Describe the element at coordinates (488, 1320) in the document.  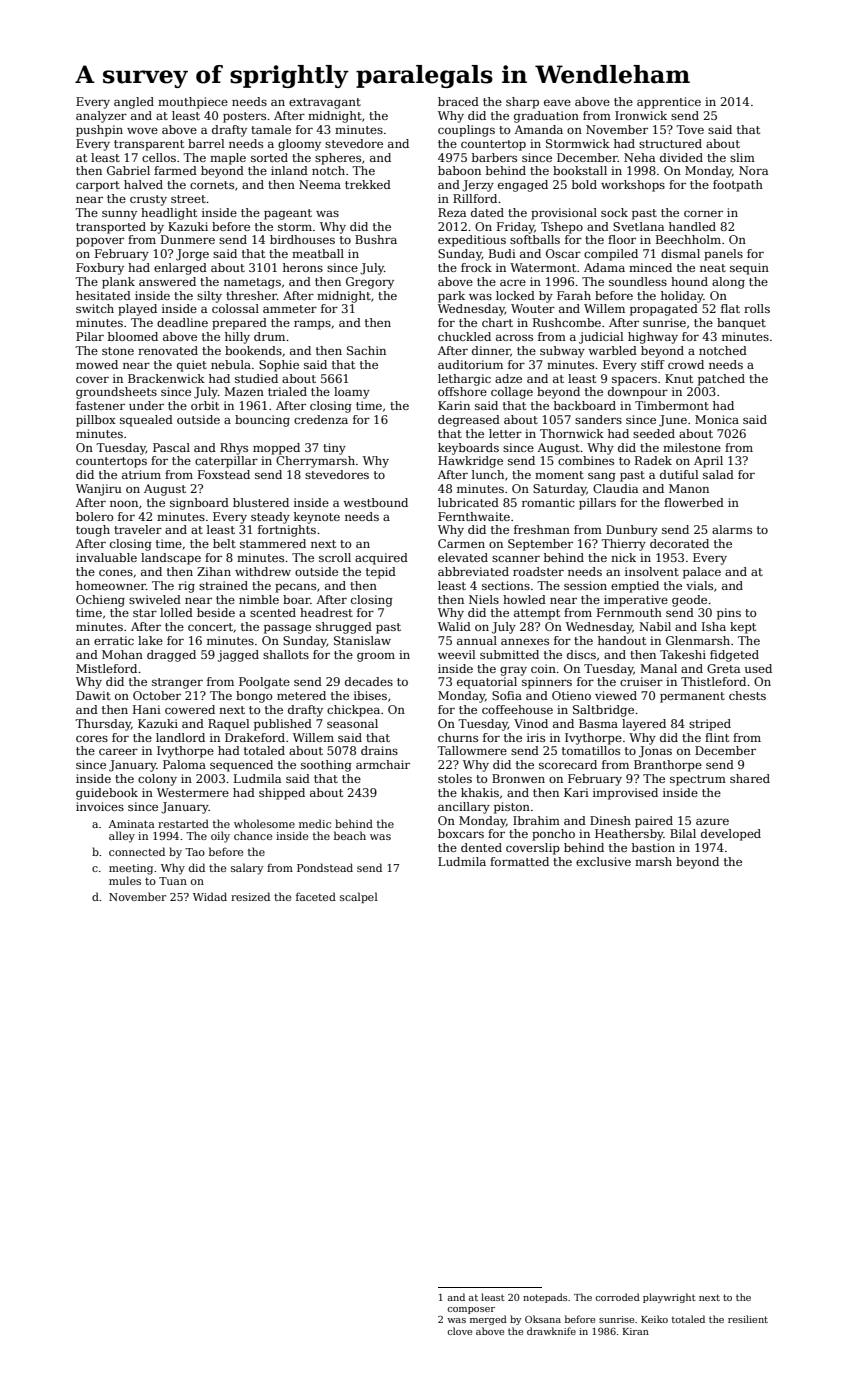
I see `merged` at that location.
